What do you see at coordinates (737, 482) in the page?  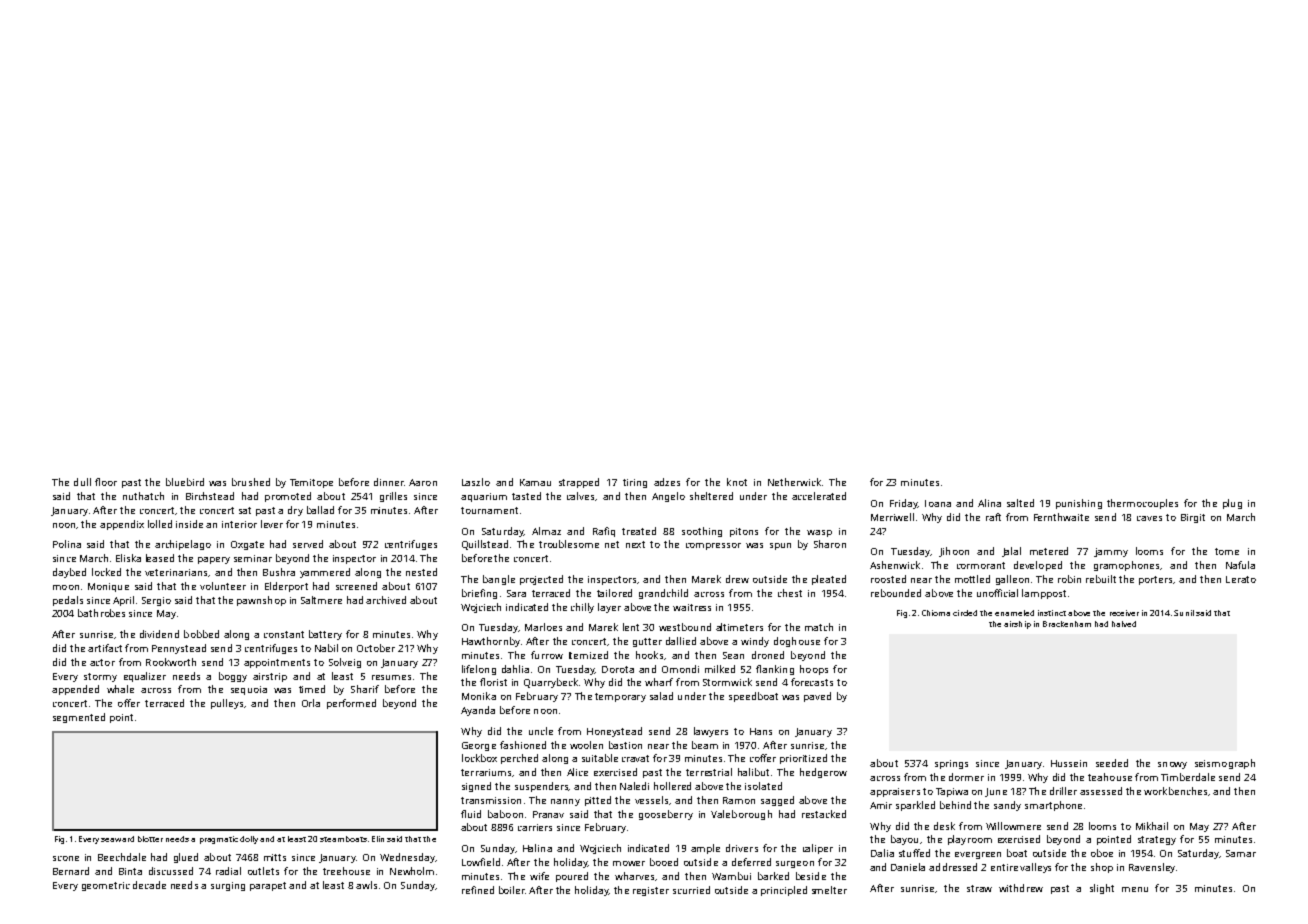 I see `knot` at bounding box center [737, 482].
